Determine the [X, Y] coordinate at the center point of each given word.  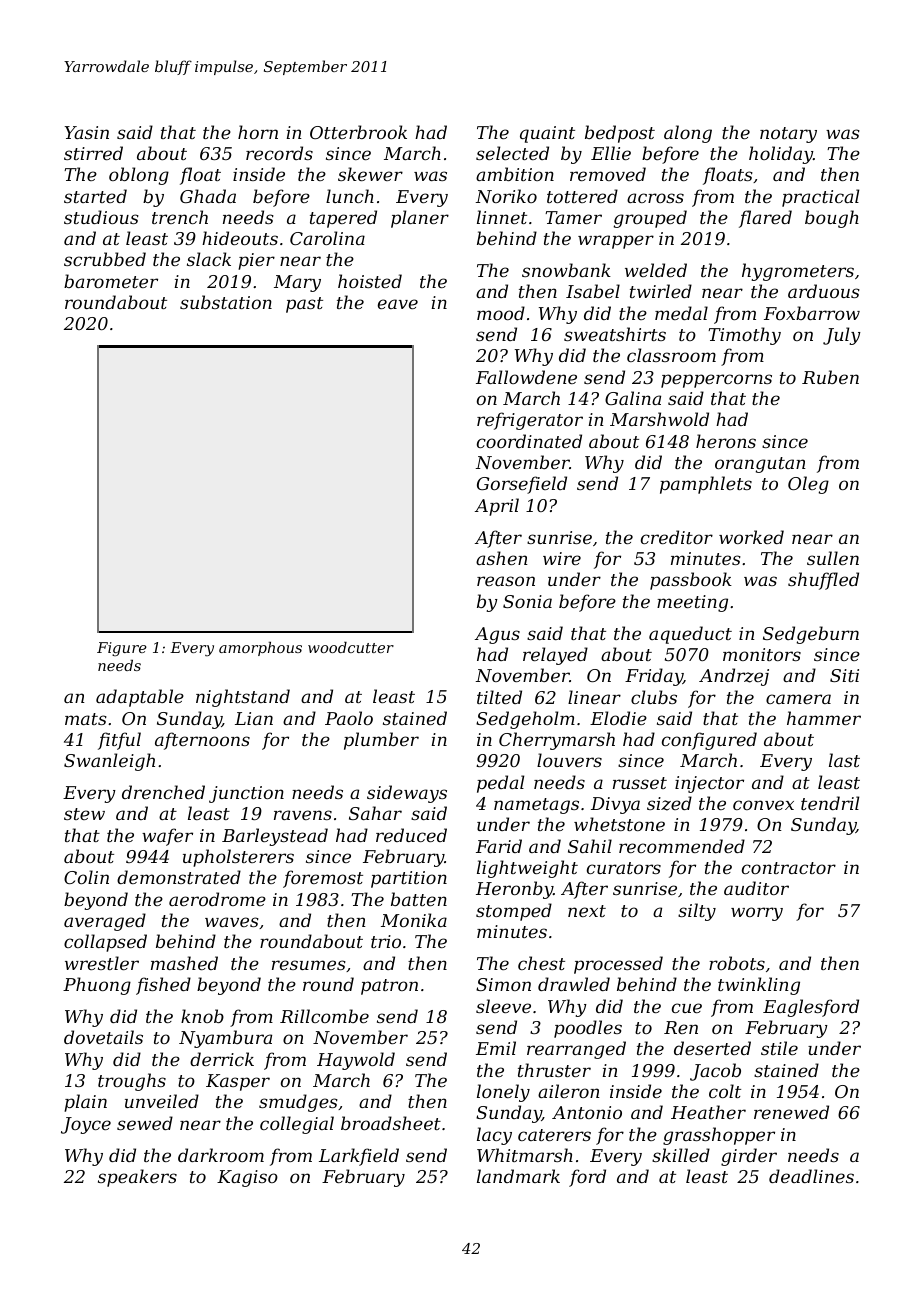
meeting [692, 603]
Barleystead [275, 837]
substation [226, 302]
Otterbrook [358, 132]
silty [697, 912]
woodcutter [351, 647]
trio [386, 941]
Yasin [87, 132]
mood [501, 313]
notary [788, 135]
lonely [503, 1093]
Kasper [238, 1082]
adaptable [140, 698]
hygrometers [798, 272]
